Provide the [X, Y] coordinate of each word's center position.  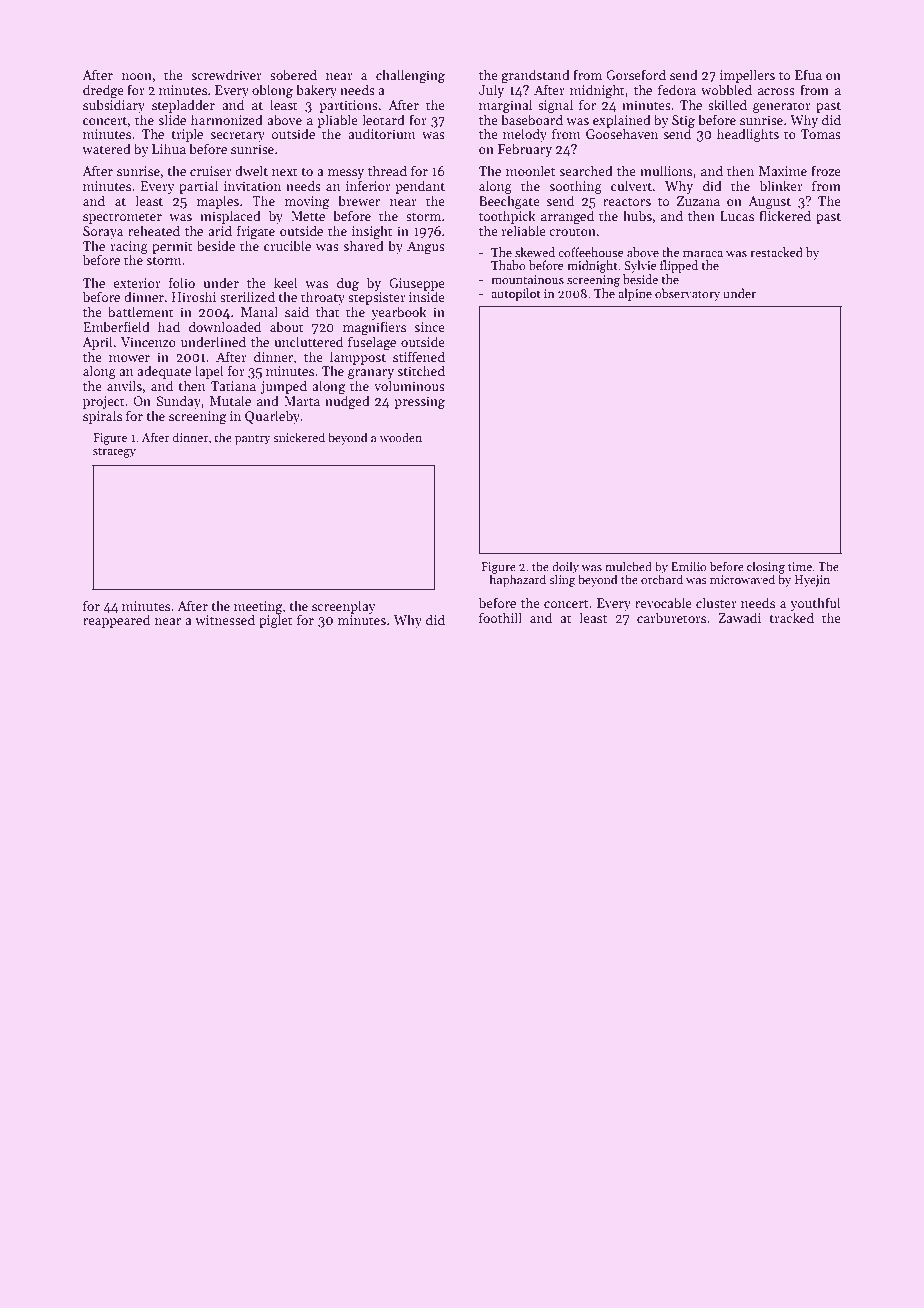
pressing [419, 402]
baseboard [532, 119]
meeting [258, 608]
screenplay [344, 607]
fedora [677, 89]
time [800, 566]
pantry [253, 439]
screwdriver [226, 74]
